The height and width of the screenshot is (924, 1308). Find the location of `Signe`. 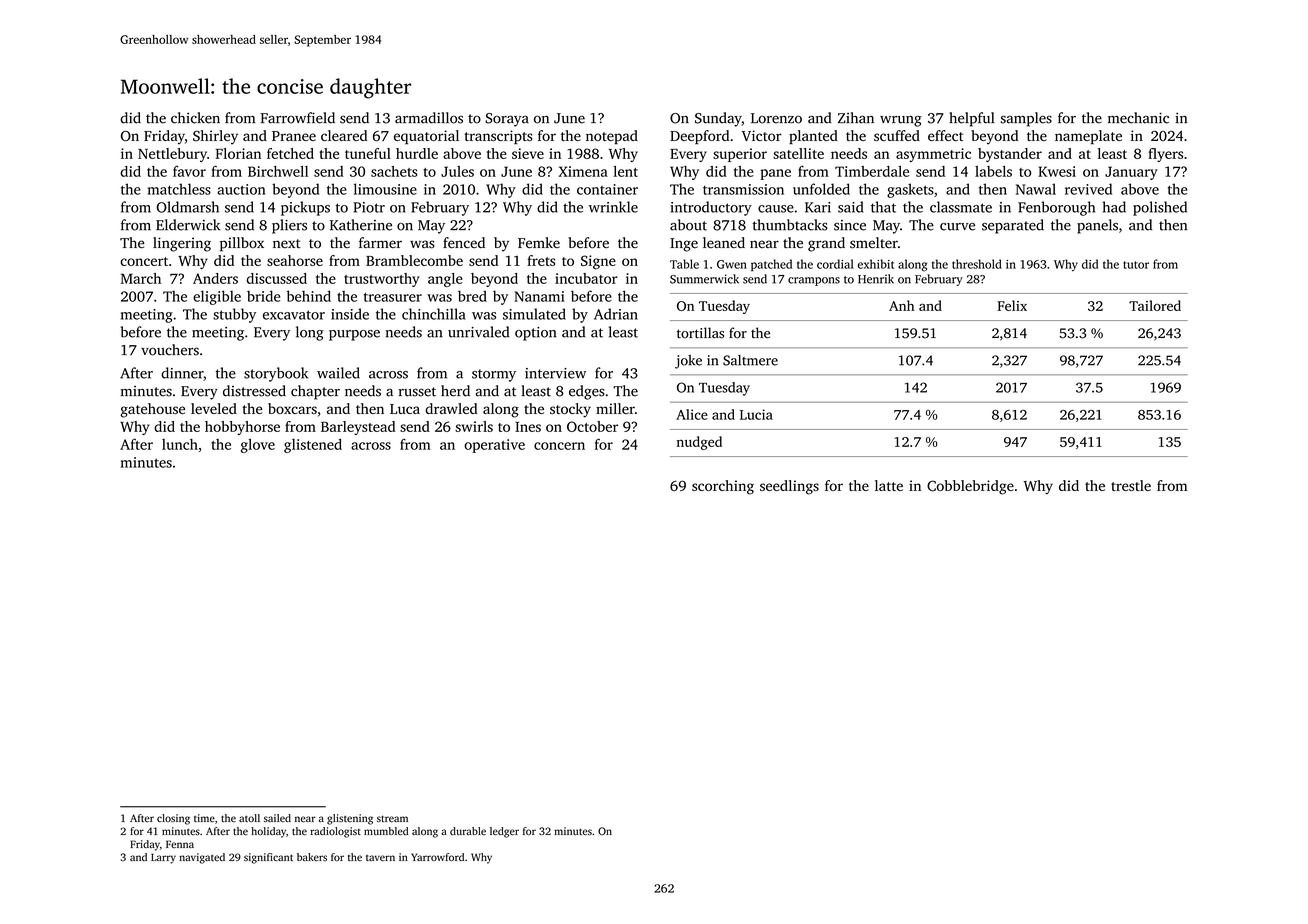

Signe is located at coordinates (598, 262).
